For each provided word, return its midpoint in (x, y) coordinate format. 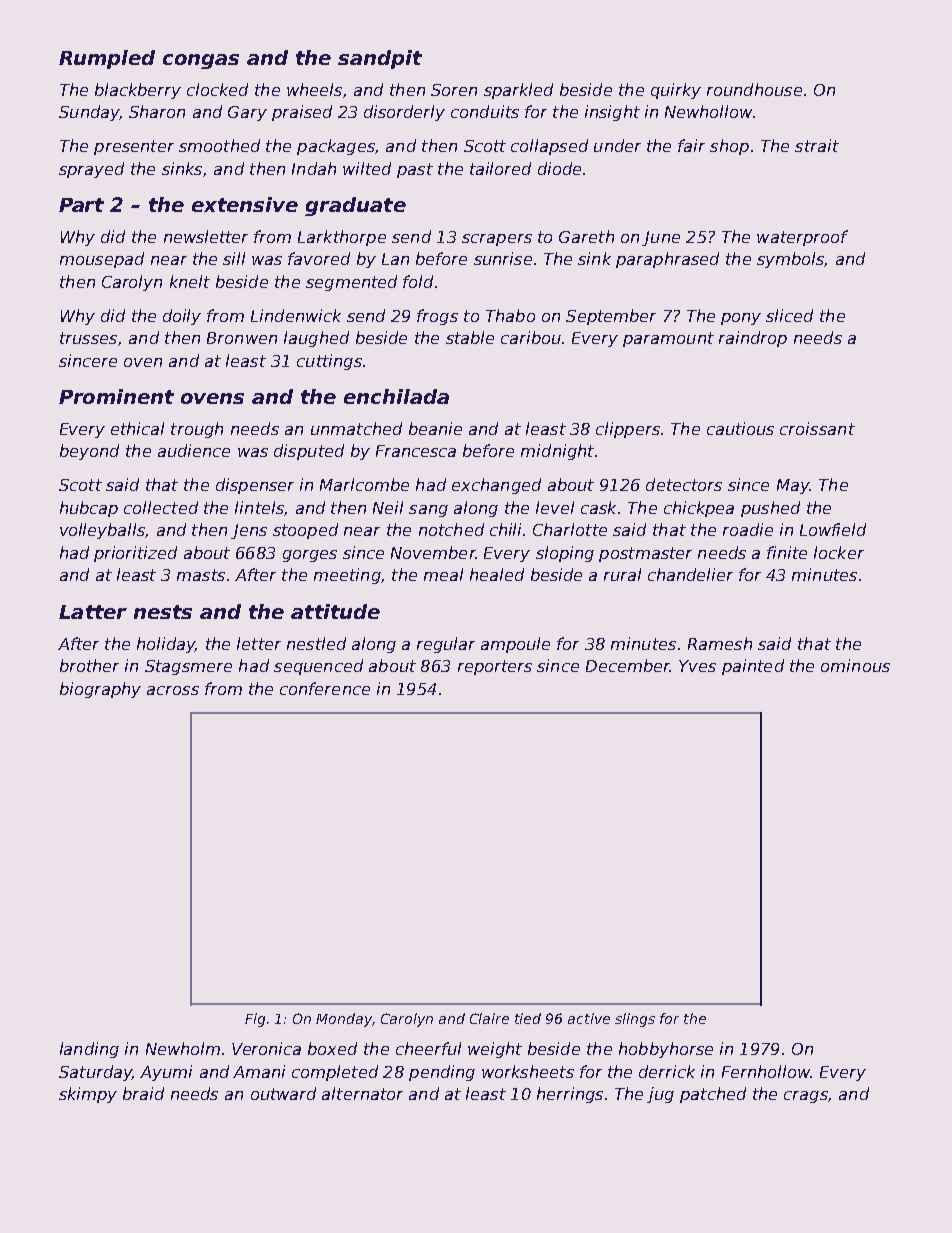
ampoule (515, 645)
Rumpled (107, 59)
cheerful (428, 1048)
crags (806, 1097)
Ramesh (720, 643)
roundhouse (754, 89)
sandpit (380, 59)
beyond (89, 452)
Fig (255, 1020)
